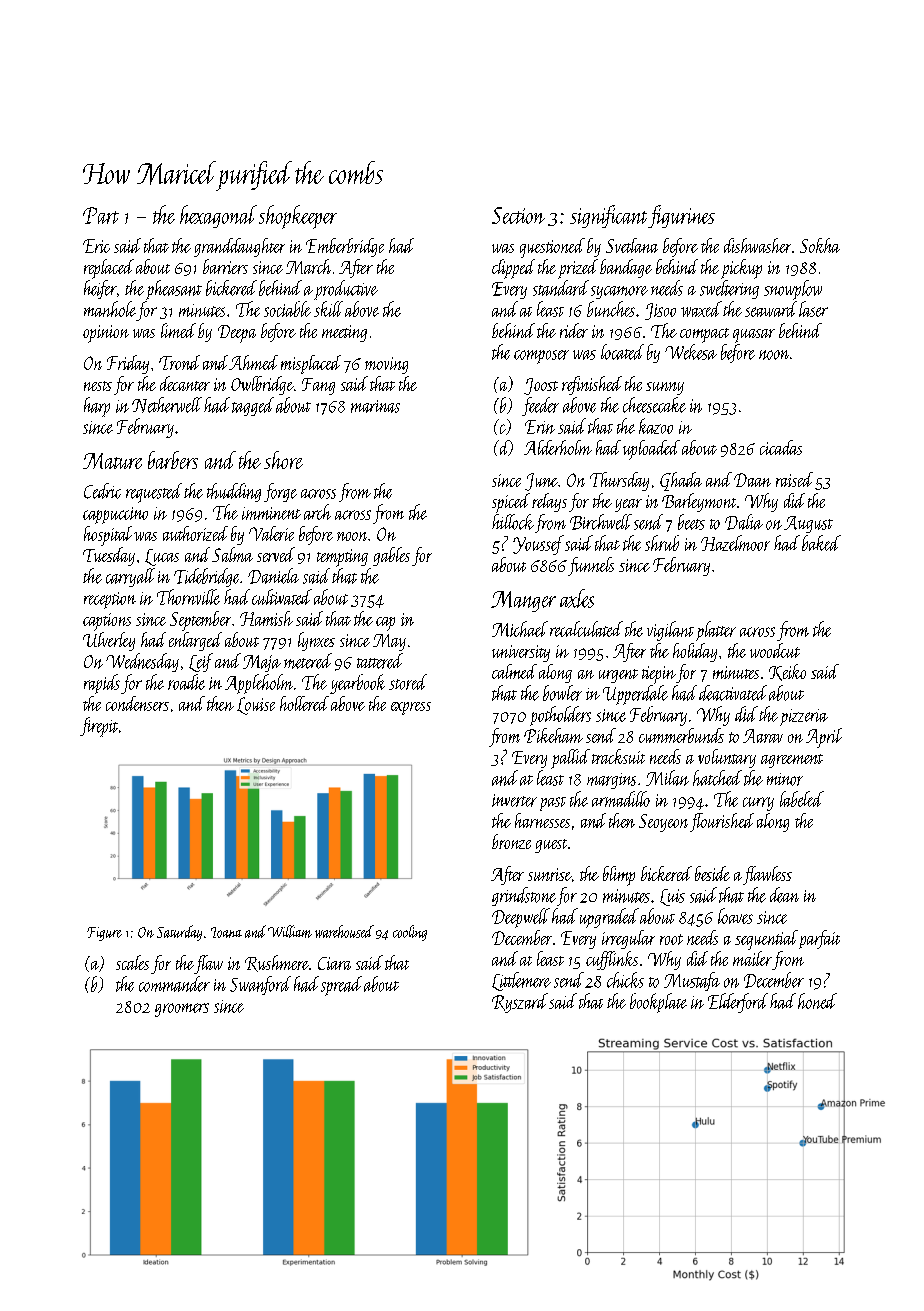 The width and height of the screenshot is (924, 1311). Describe the element at coordinates (410, 933) in the screenshot. I see `cooling` at that location.
